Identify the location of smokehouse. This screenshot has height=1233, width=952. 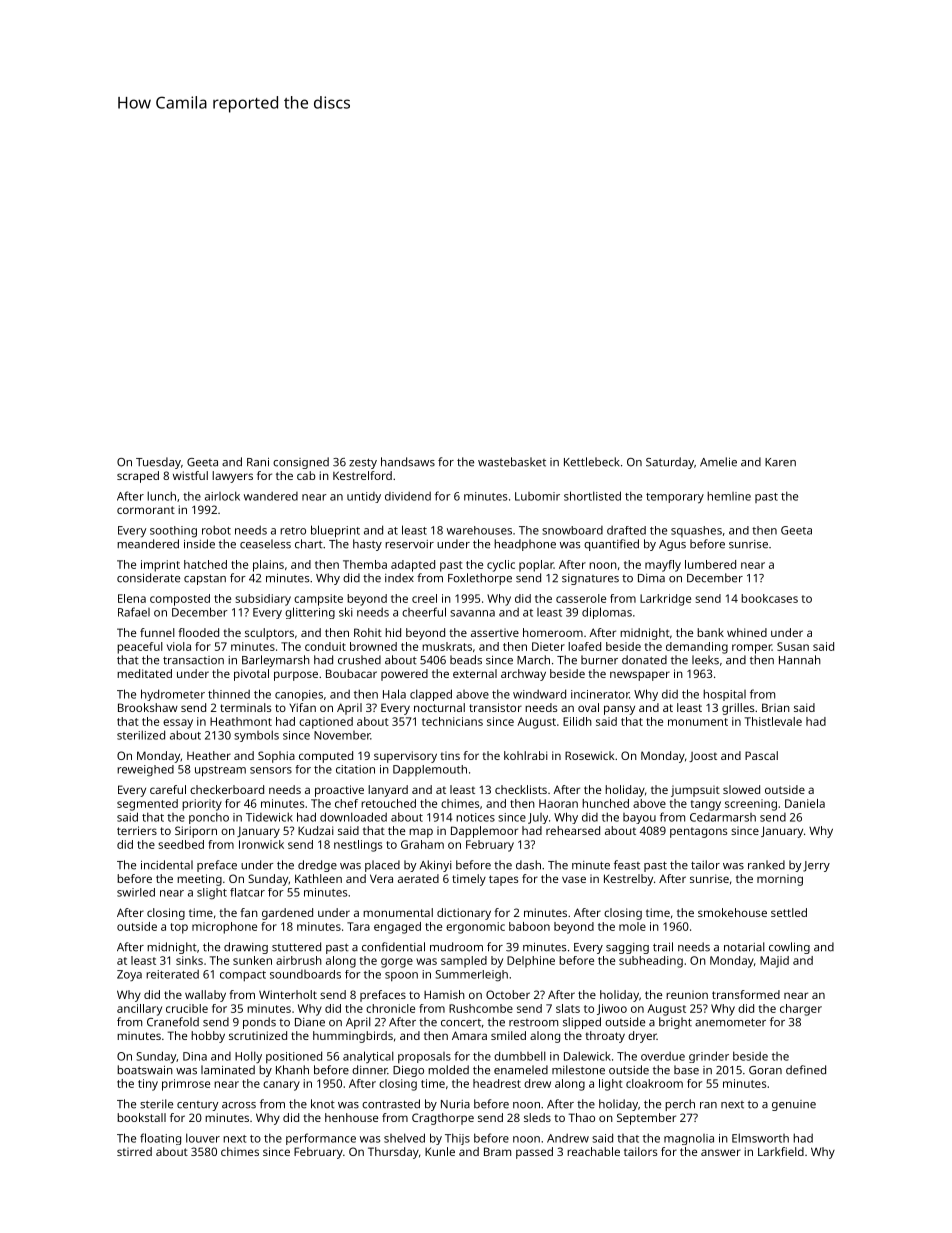
(732, 912).
